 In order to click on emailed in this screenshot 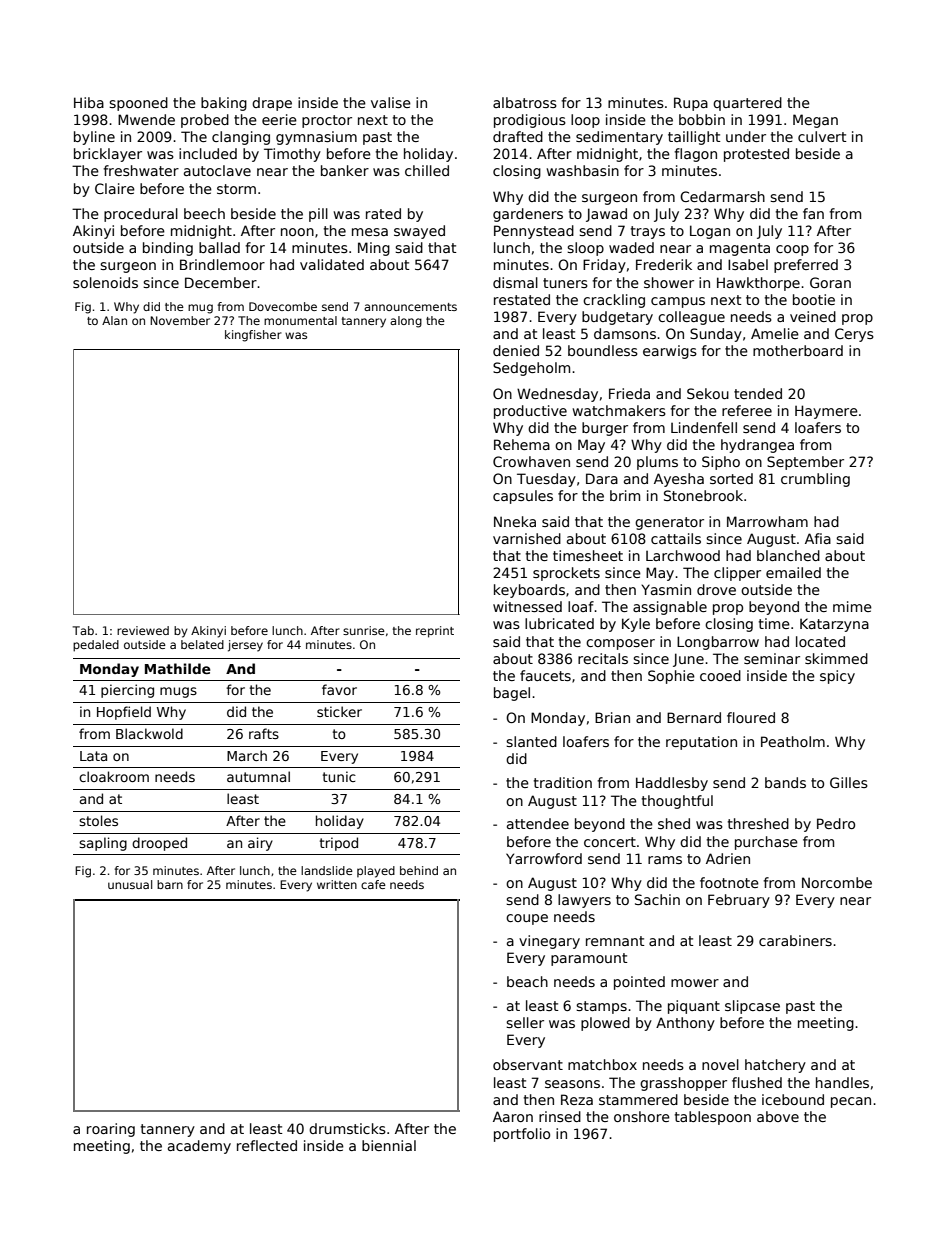, I will do `click(793, 572)`.
